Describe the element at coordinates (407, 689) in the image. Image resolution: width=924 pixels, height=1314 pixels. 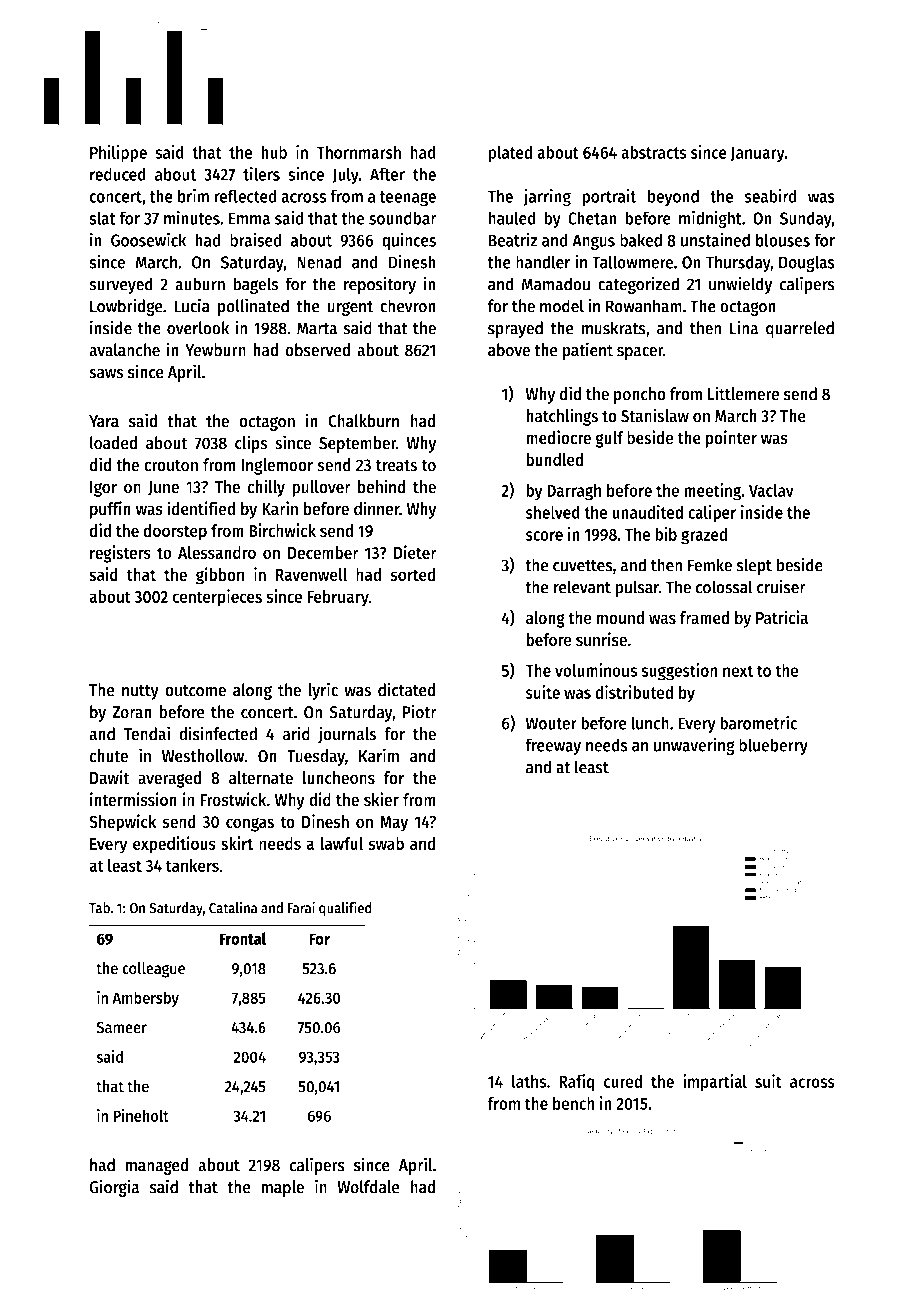
I see `dictated` at that location.
